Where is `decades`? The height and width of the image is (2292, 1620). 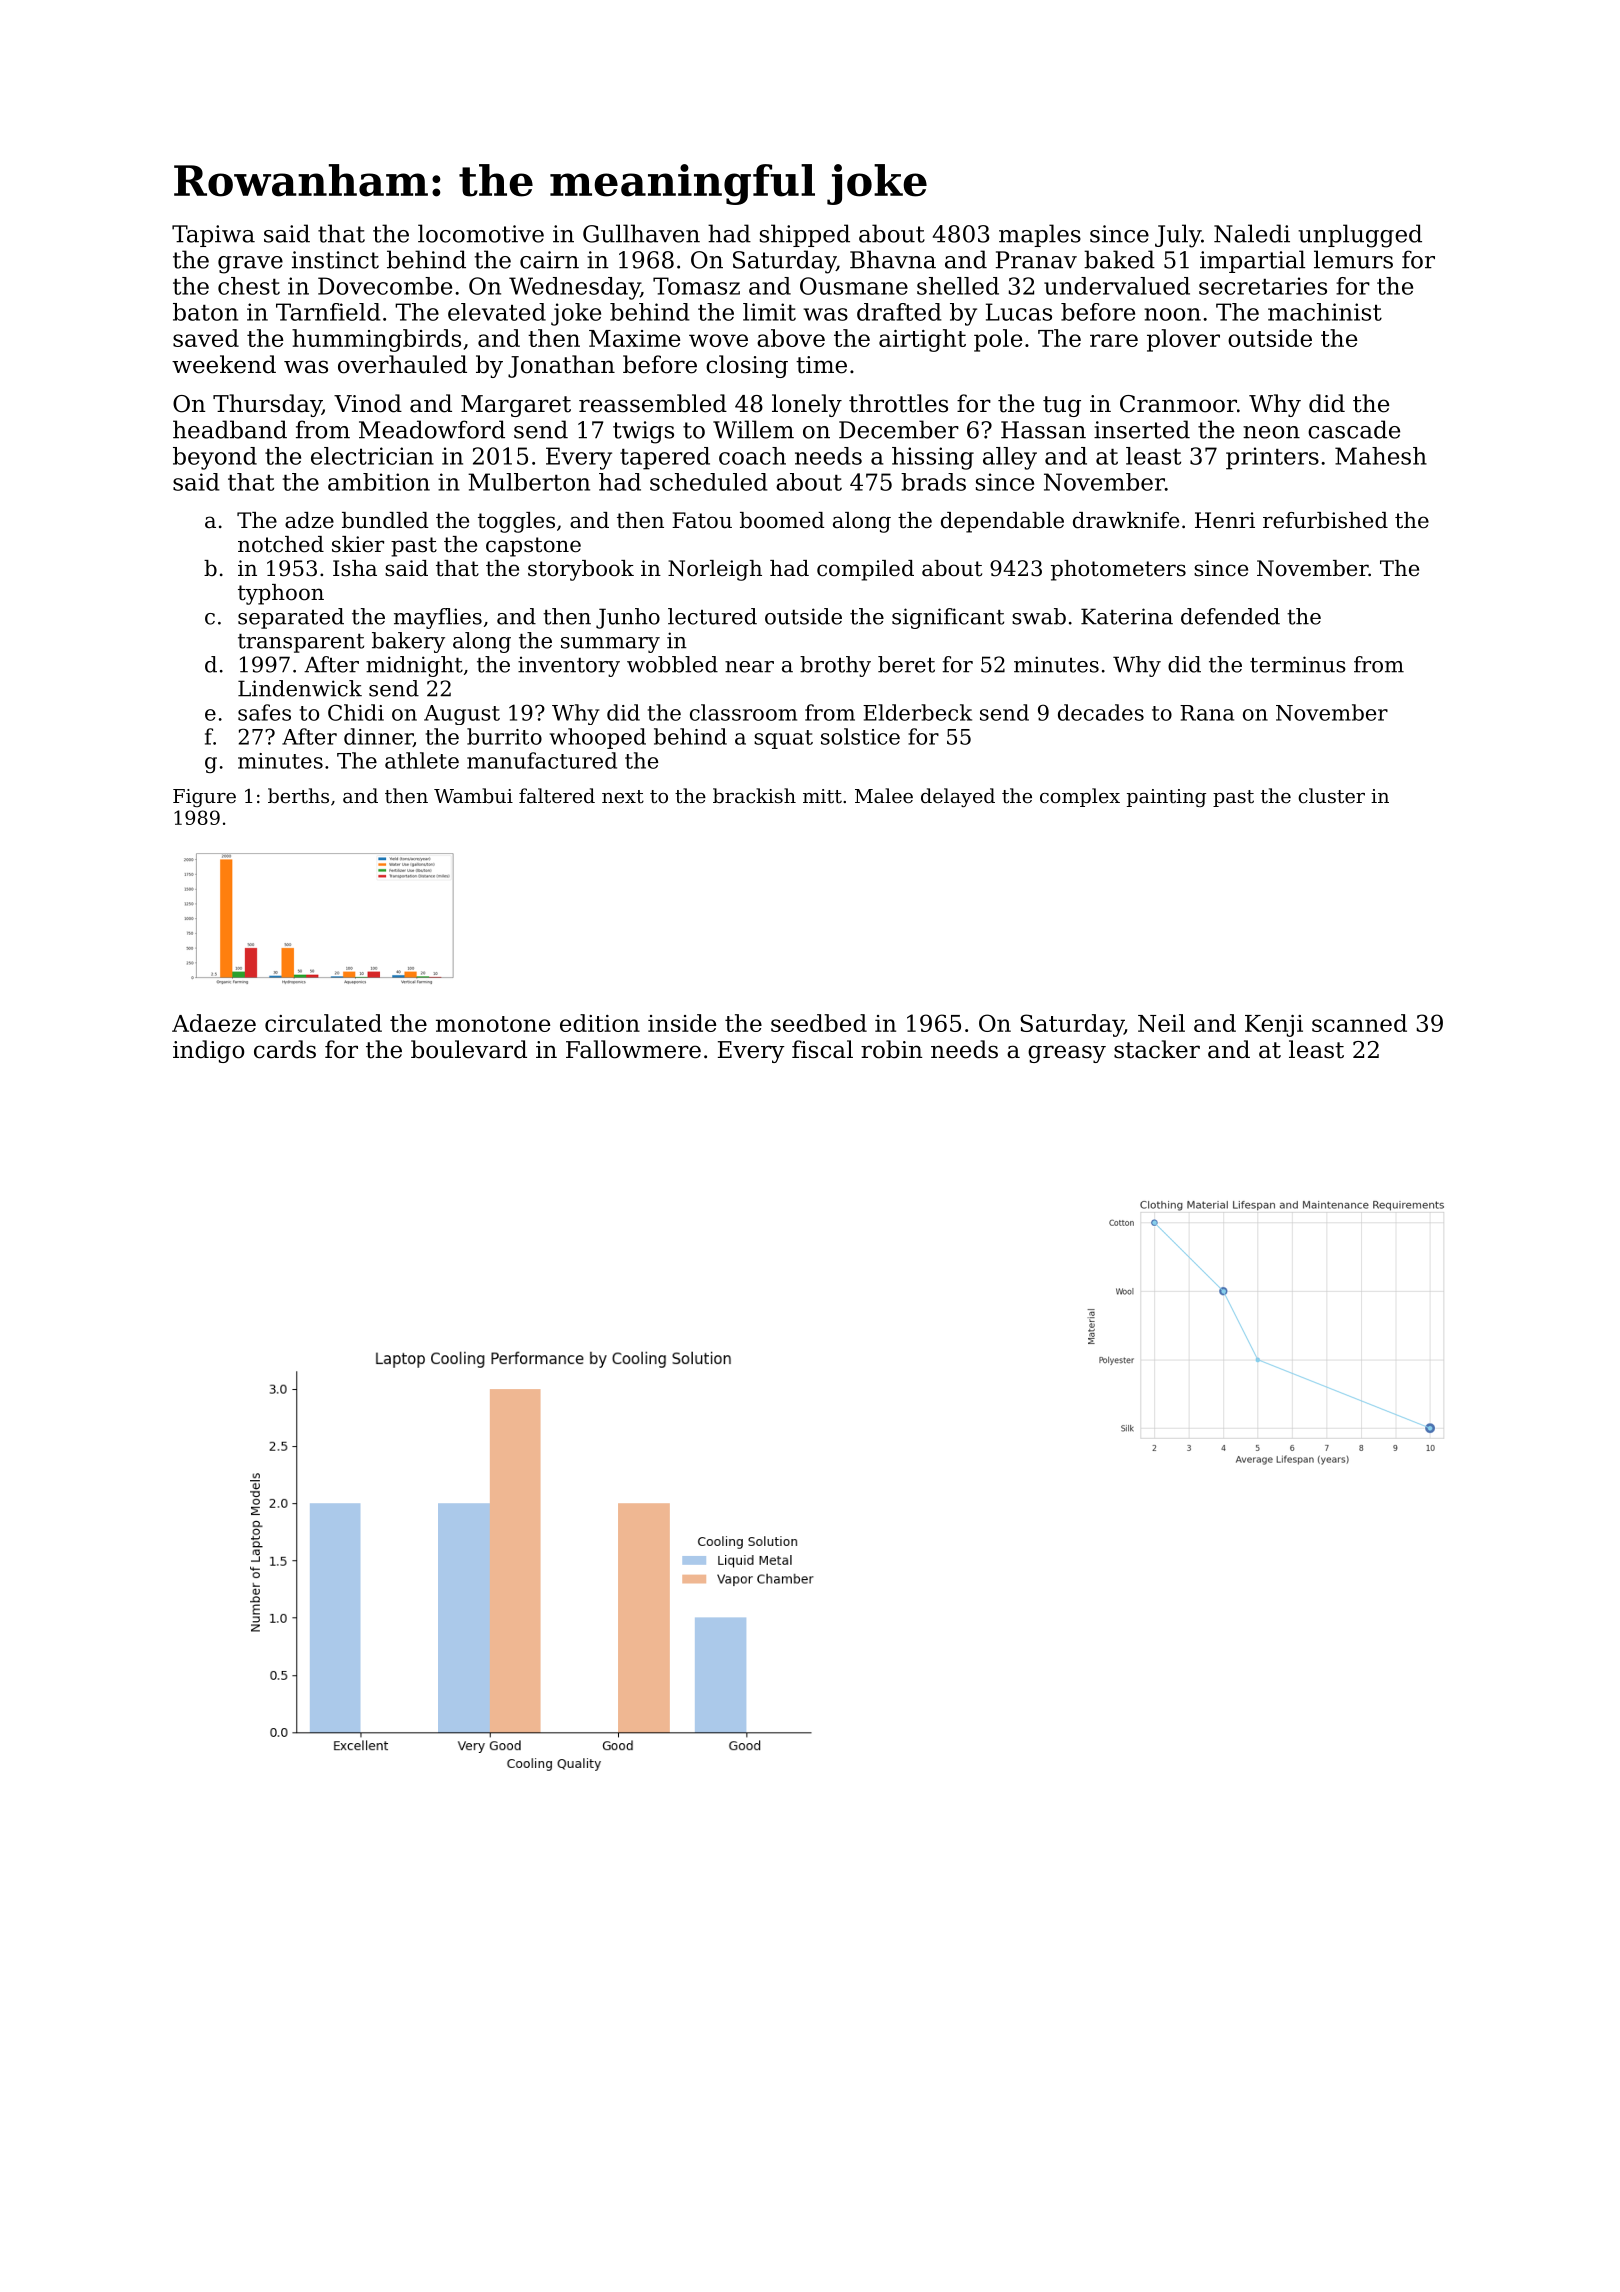
decades is located at coordinates (1101, 712).
